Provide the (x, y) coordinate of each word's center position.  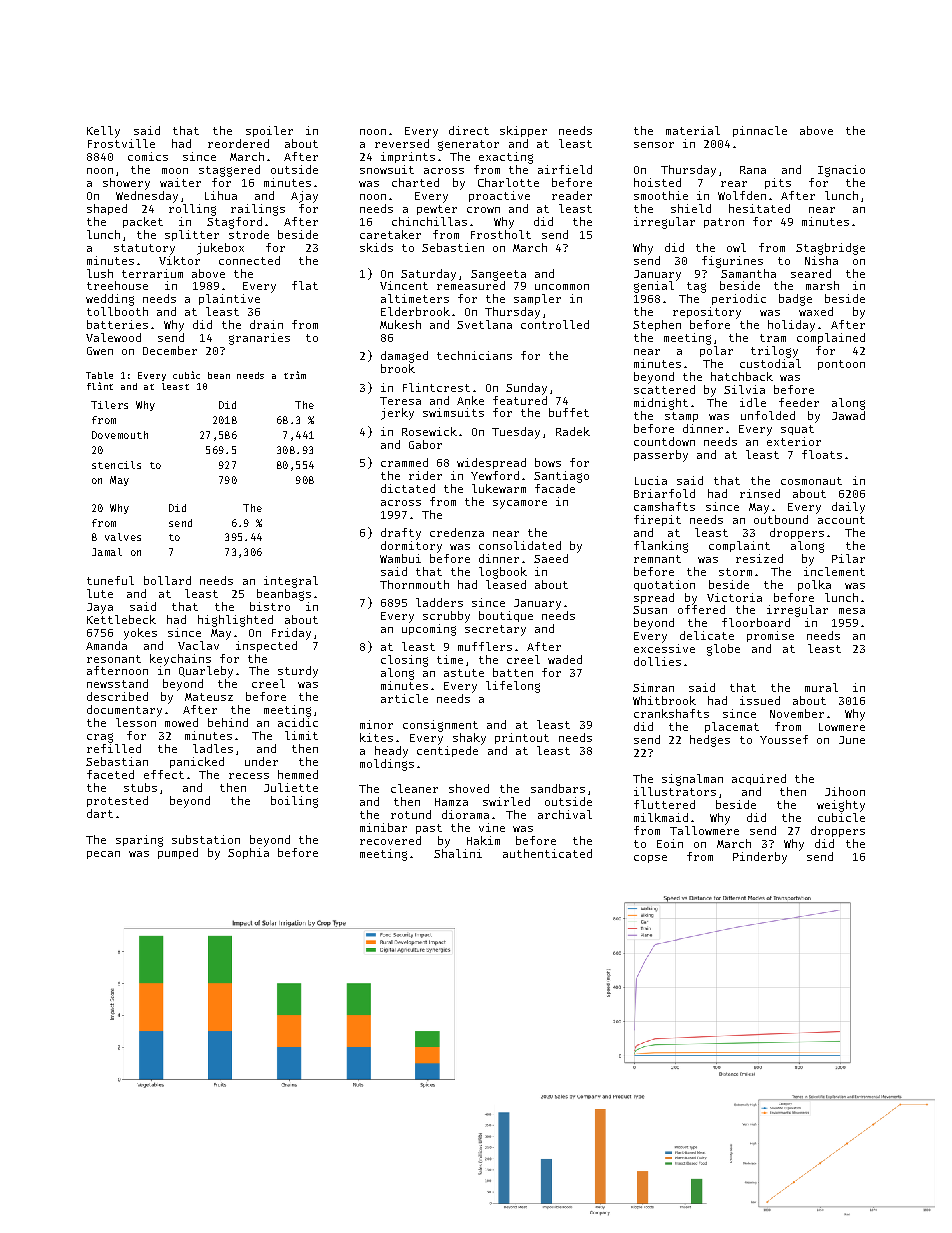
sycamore (520, 504)
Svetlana (484, 324)
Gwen (100, 351)
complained (831, 338)
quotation (664, 585)
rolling (192, 210)
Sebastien (453, 247)
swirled (506, 801)
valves (123, 537)
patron (724, 223)
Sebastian (117, 761)
